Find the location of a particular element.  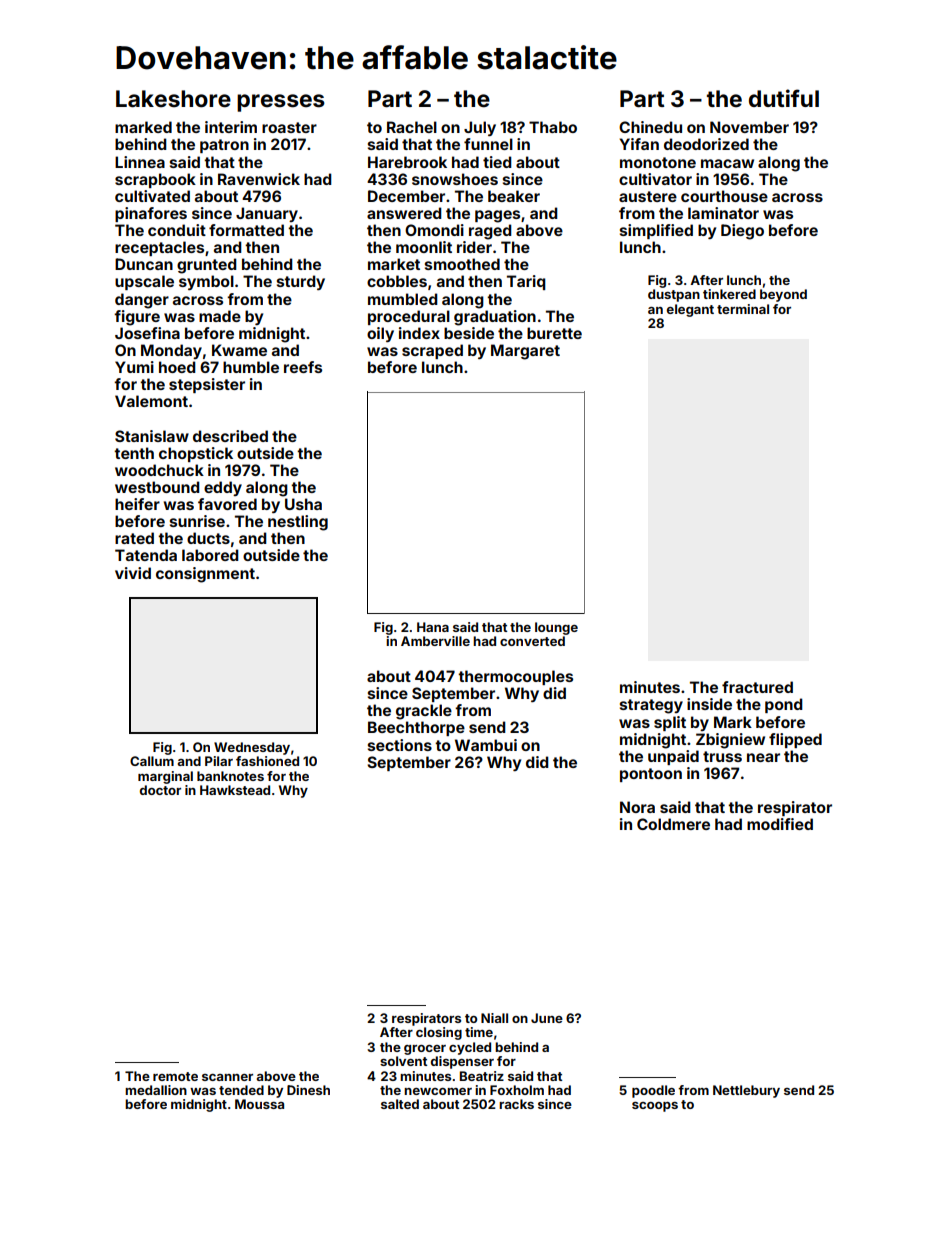

remote is located at coordinates (175, 1076).
